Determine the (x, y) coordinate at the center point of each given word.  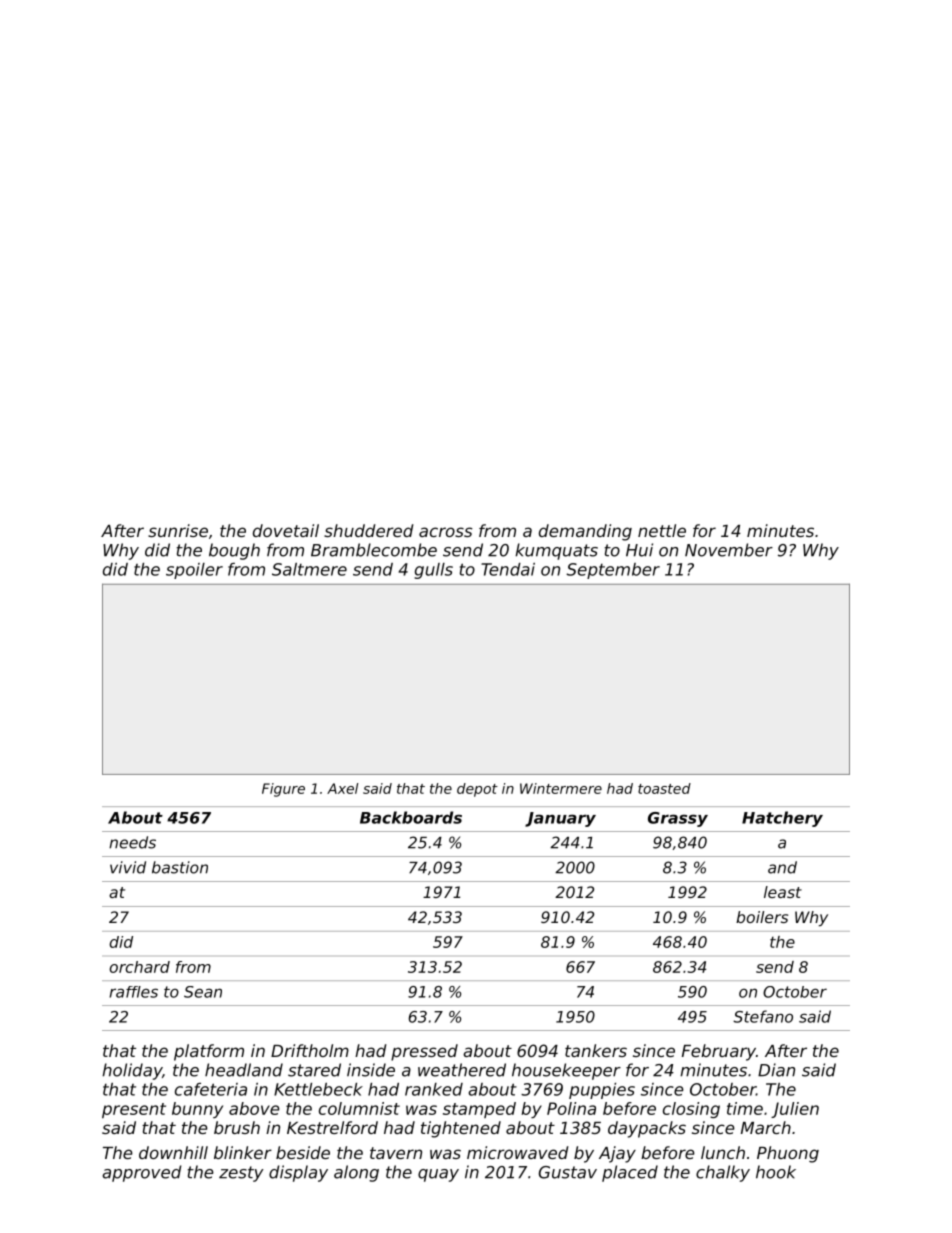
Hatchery (782, 819)
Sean (203, 992)
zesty (241, 1174)
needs (132, 842)
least (783, 892)
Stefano (763, 1016)
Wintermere (561, 788)
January (560, 819)
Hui (639, 550)
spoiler (194, 571)
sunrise (178, 530)
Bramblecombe (374, 550)
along (356, 1173)
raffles (133, 992)
